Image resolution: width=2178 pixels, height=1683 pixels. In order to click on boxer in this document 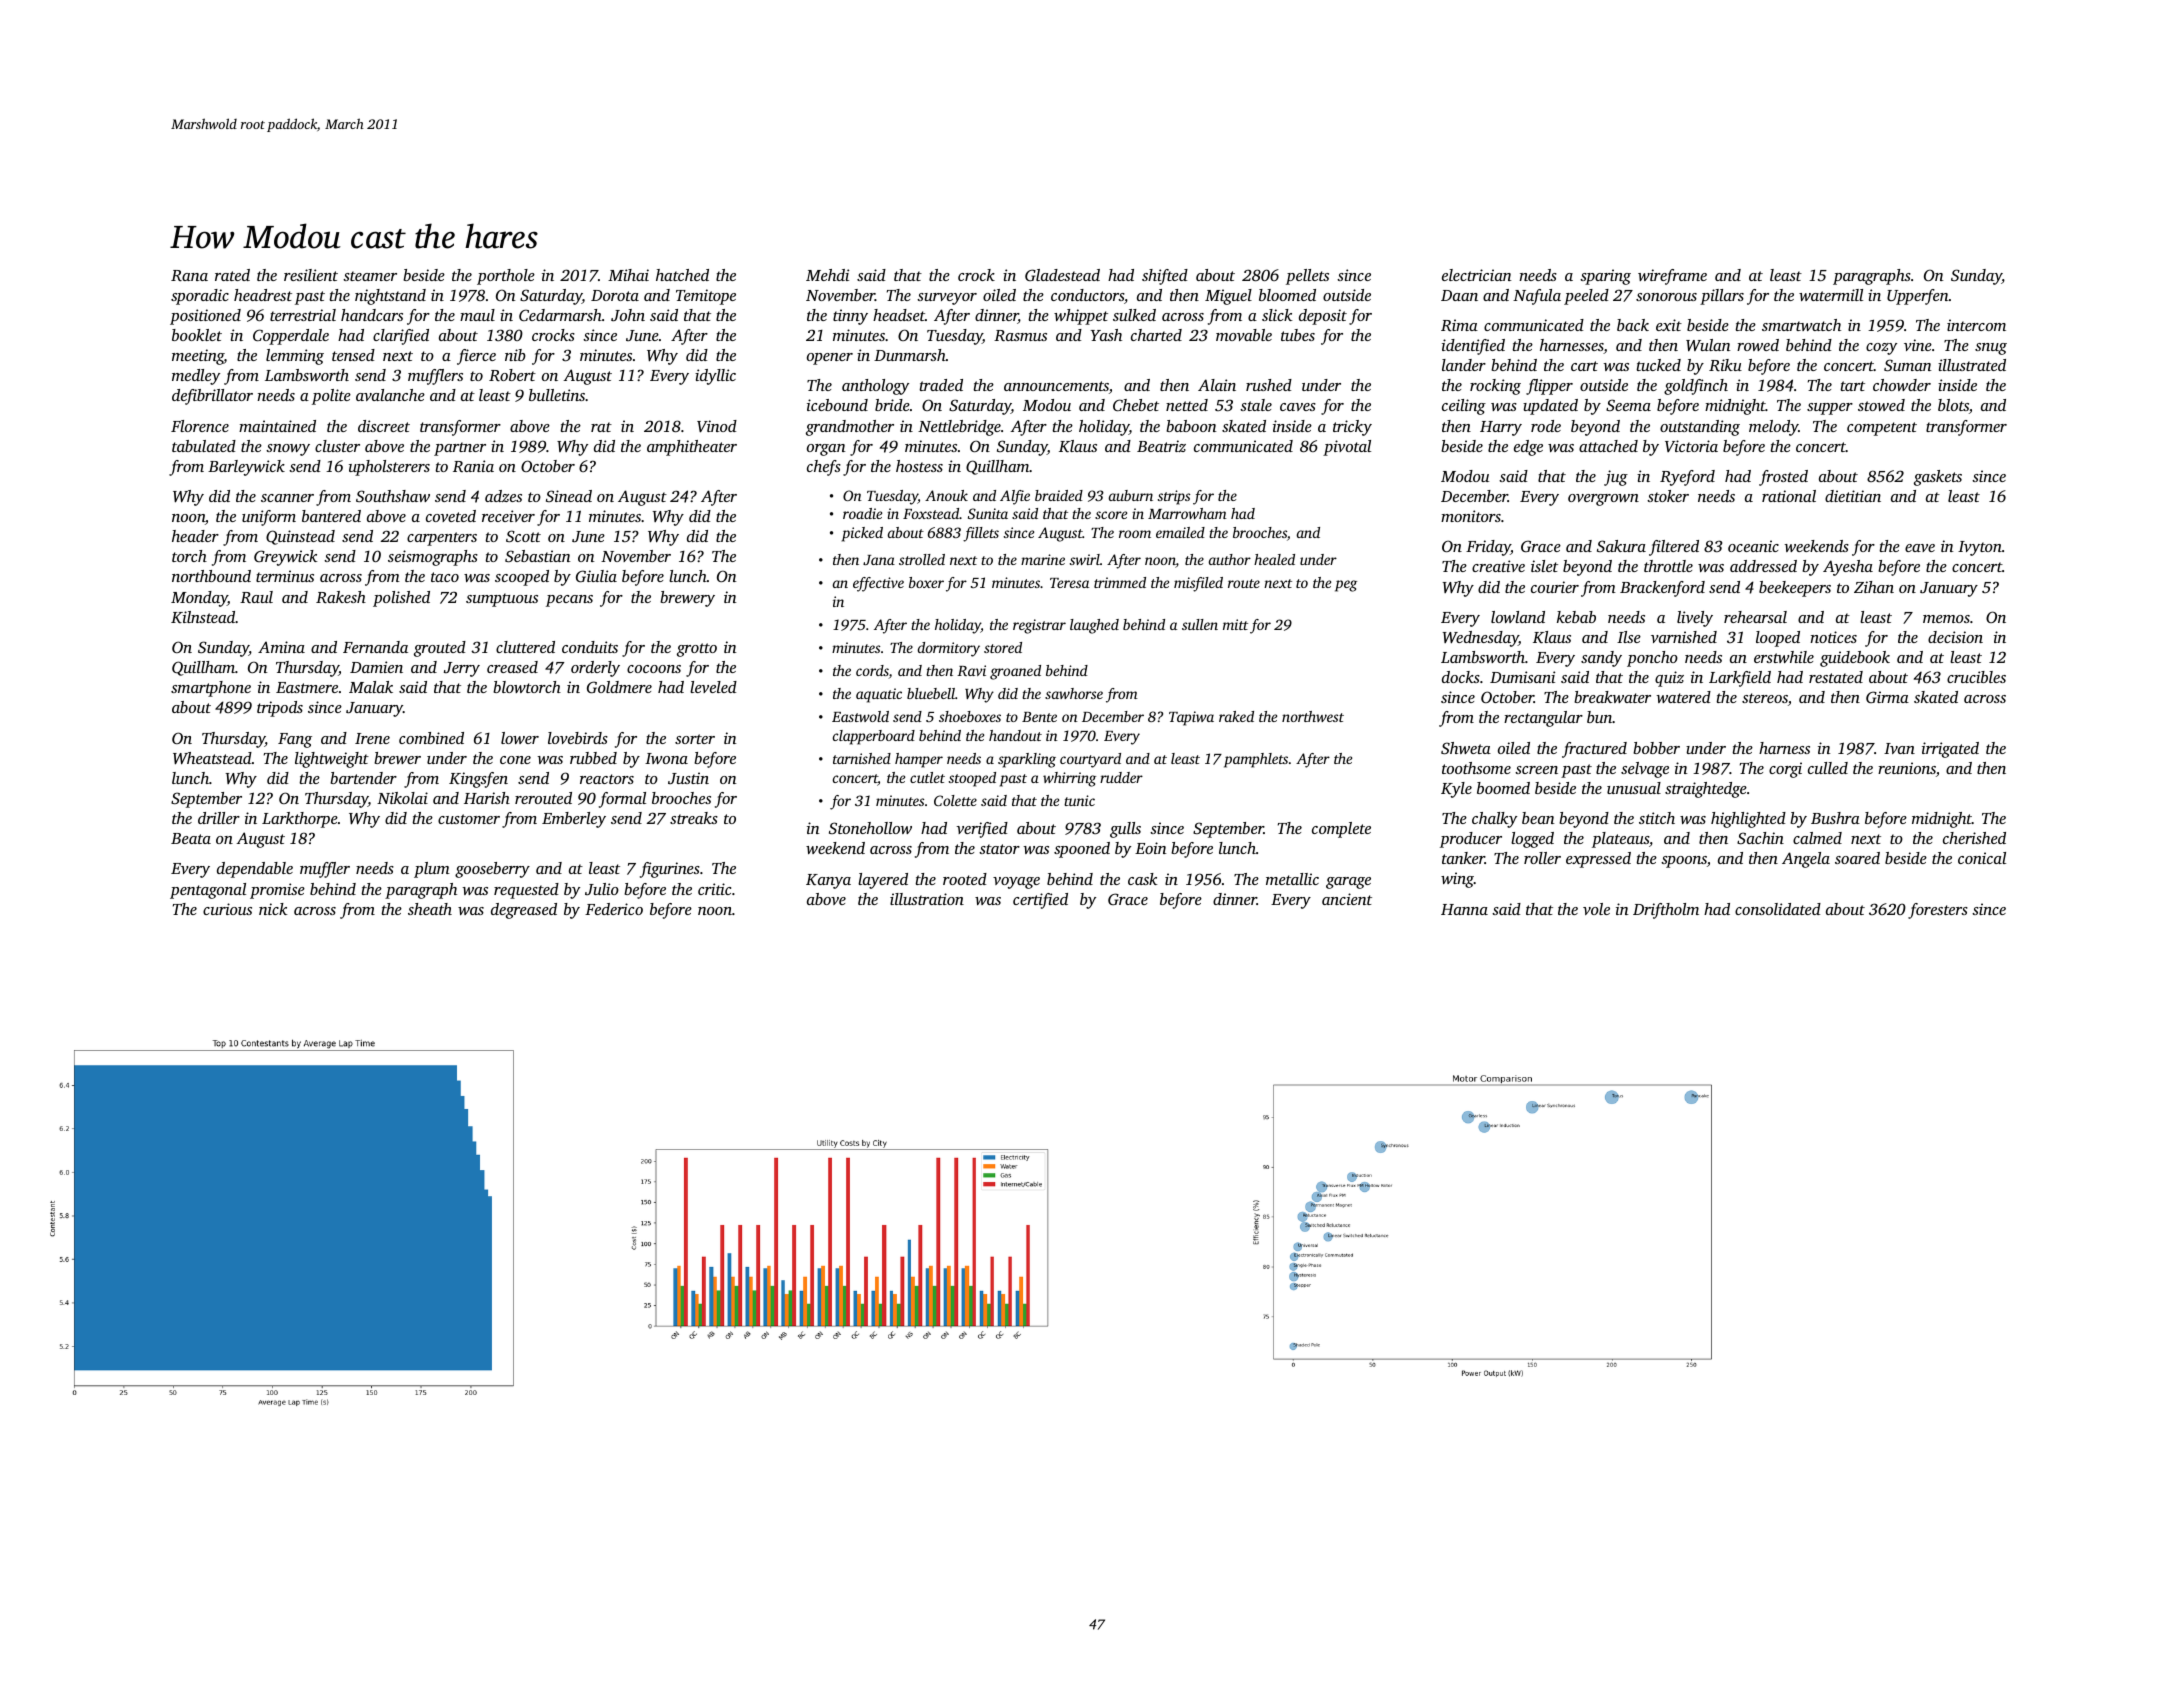, I will do `click(926, 582)`.
